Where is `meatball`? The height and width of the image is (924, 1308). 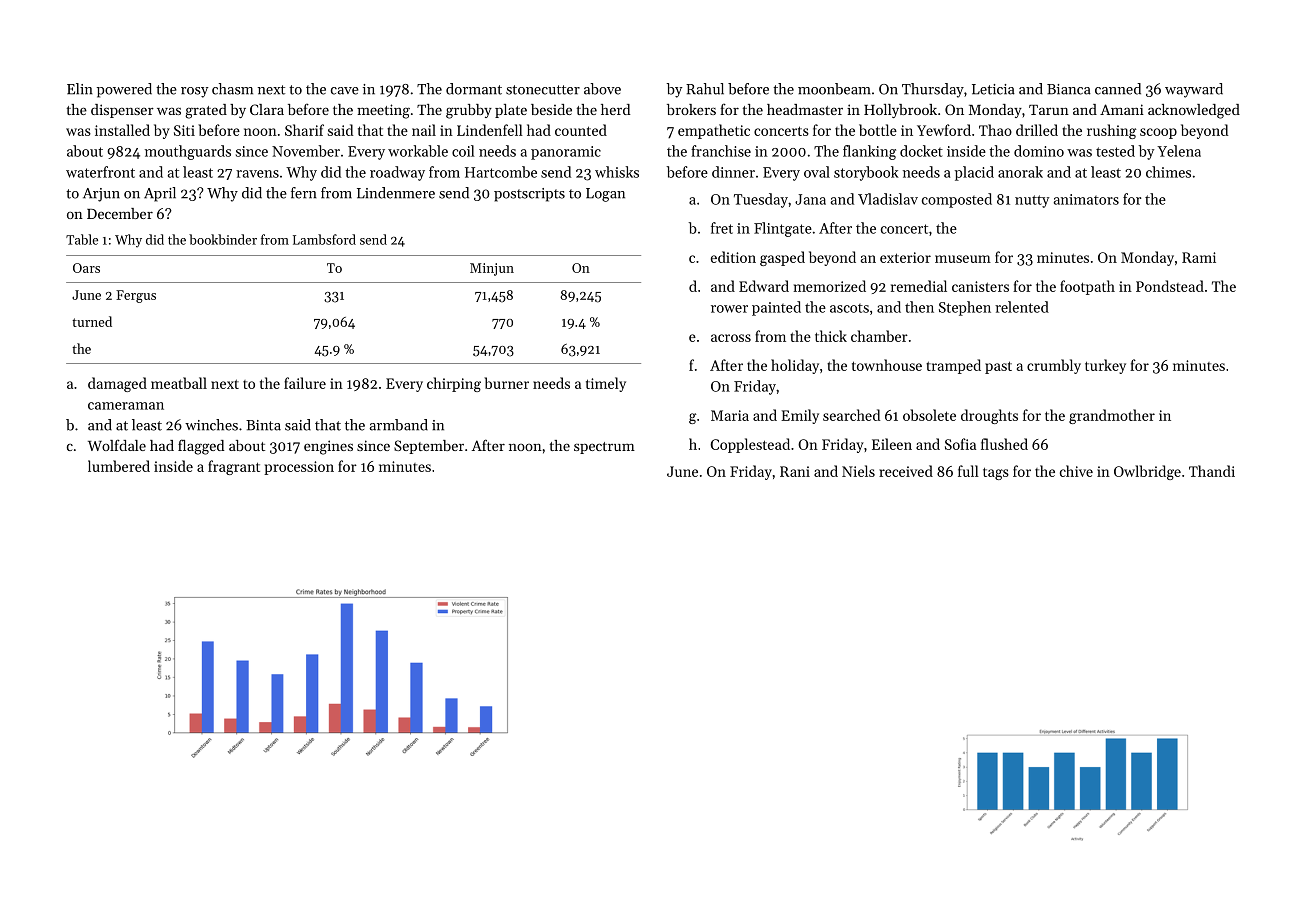
meatball is located at coordinates (179, 383).
